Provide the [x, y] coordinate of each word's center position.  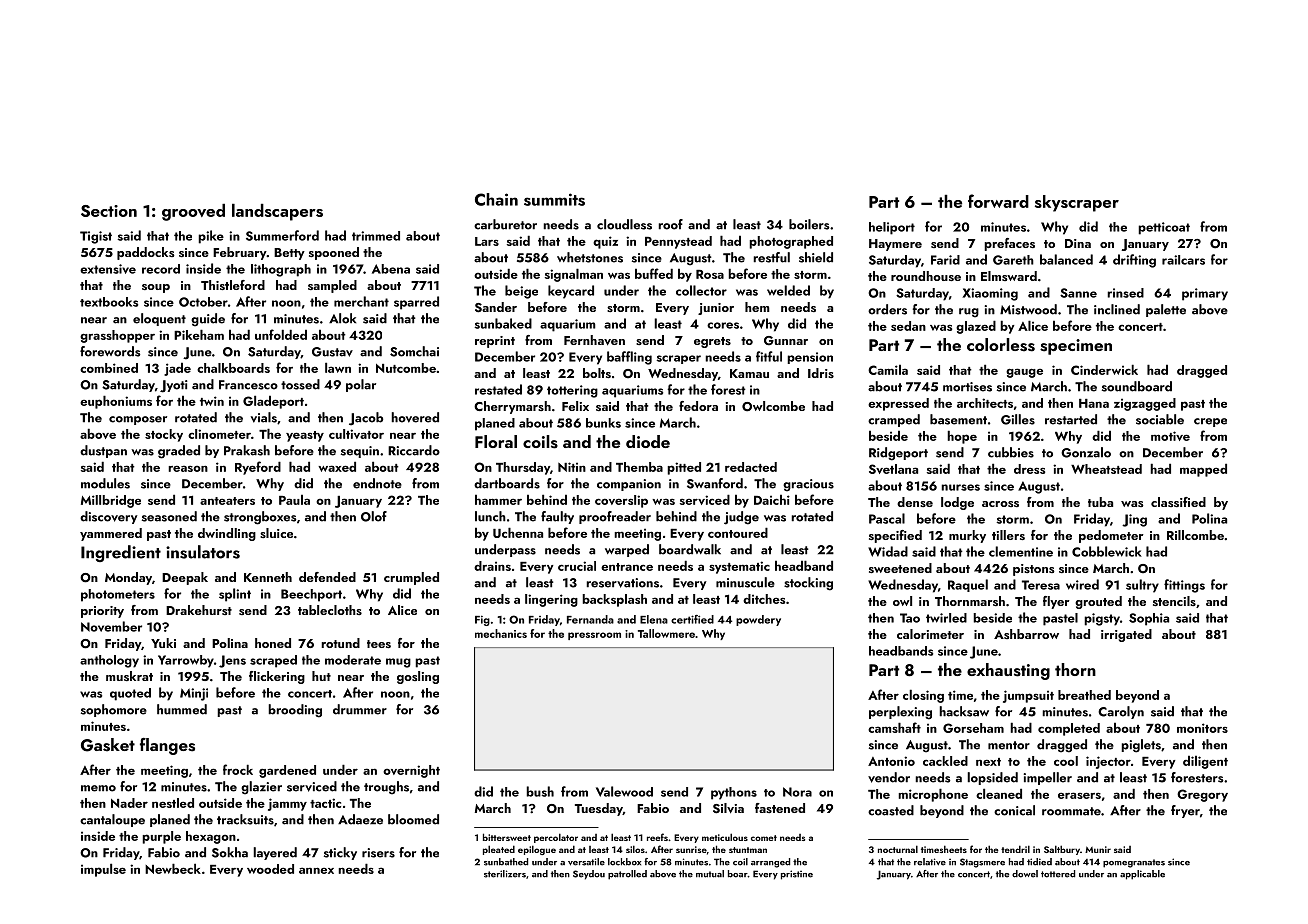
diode [648, 441]
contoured [738, 532]
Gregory [1202, 795]
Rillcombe [1195, 535]
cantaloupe [112, 820]
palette [1166, 310]
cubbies [1011, 452]
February [240, 253]
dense [915, 502]
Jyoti [174, 386]
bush [540, 791]
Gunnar [786, 341]
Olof [374, 516]
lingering [551, 600]
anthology [109, 661]
